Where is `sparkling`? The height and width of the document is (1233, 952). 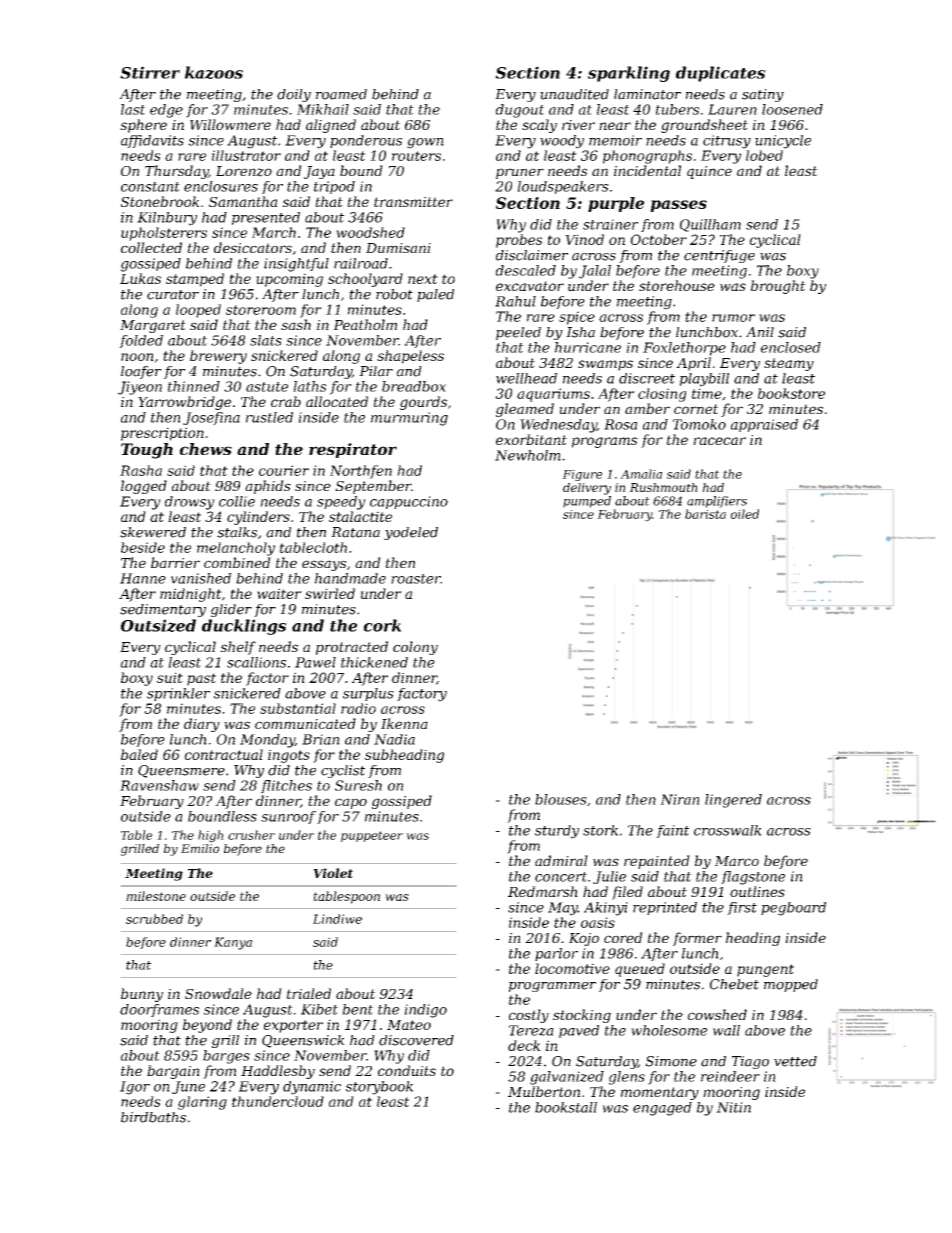
sparkling is located at coordinates (629, 74).
